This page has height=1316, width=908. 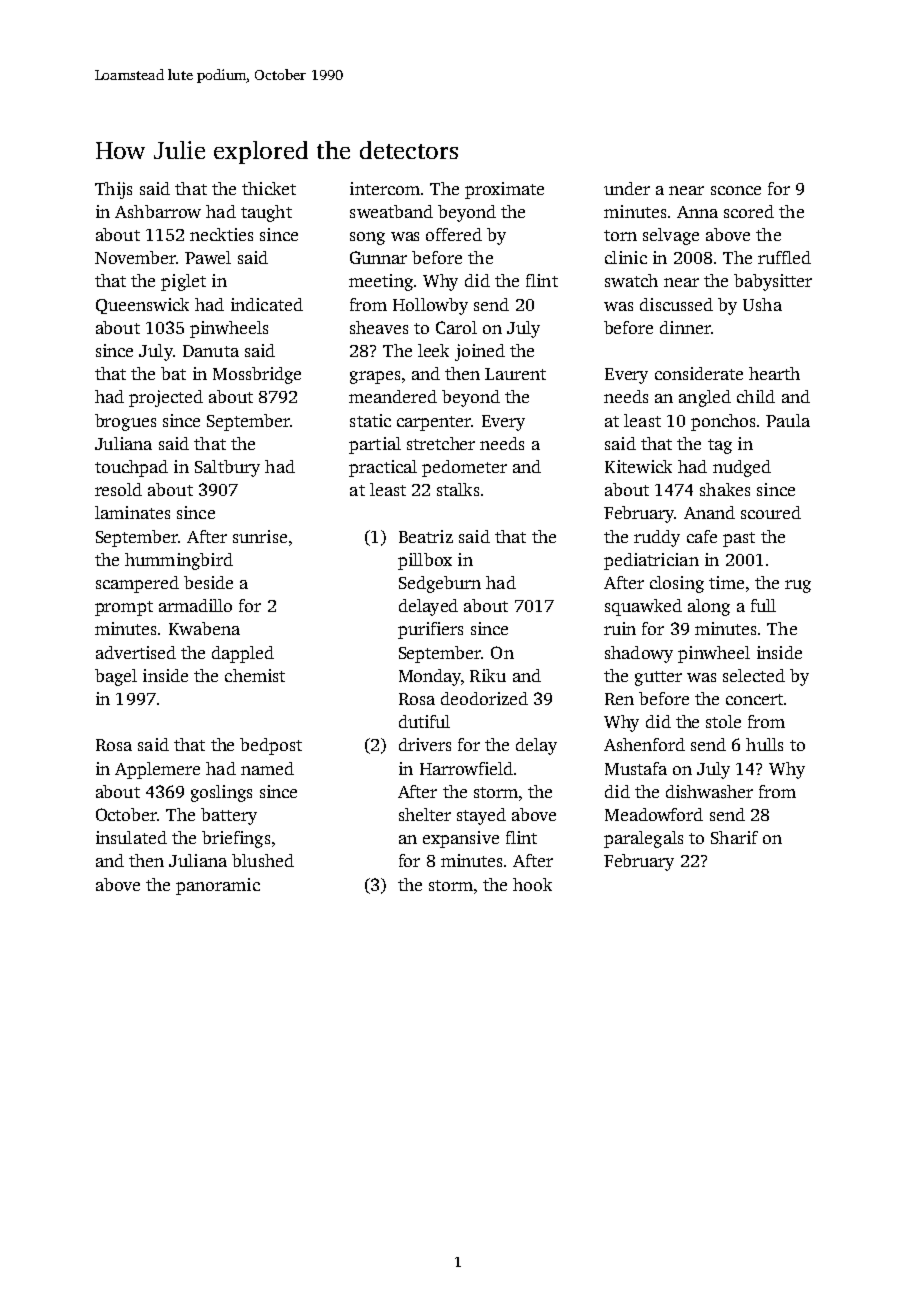 What do you see at coordinates (627, 188) in the page?
I see `under` at bounding box center [627, 188].
